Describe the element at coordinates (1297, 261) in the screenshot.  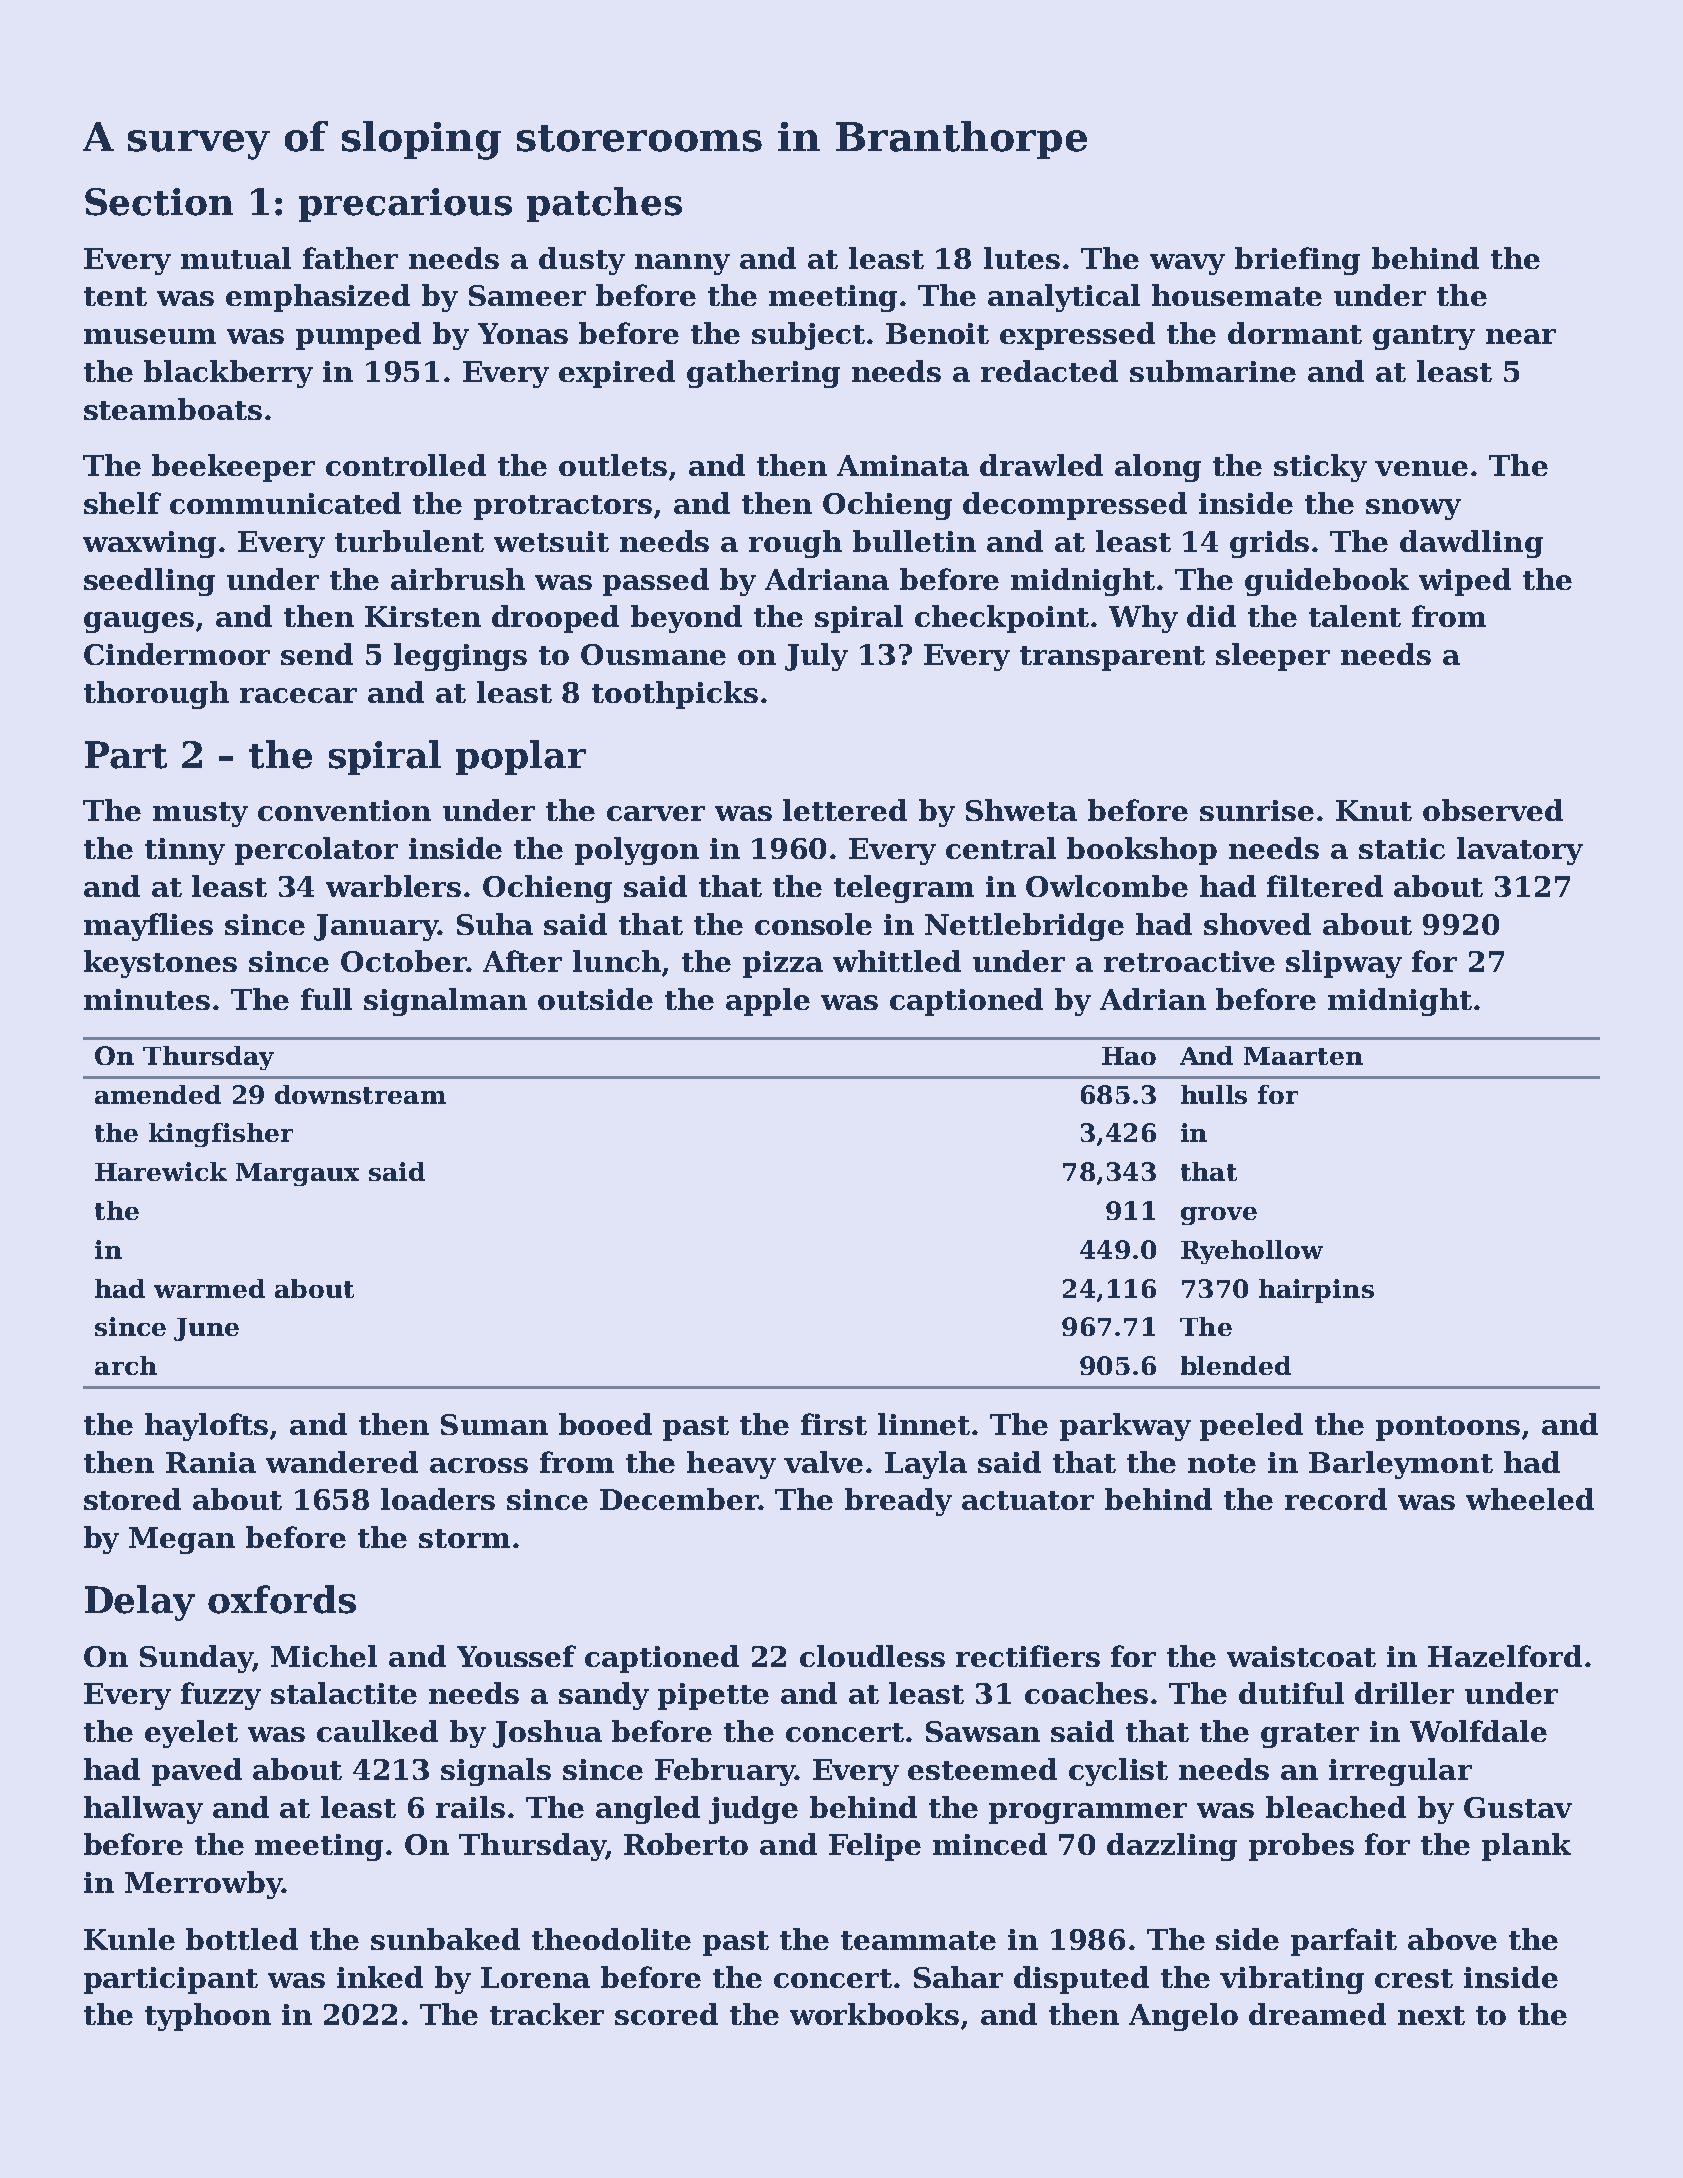
I see `briefing` at that location.
